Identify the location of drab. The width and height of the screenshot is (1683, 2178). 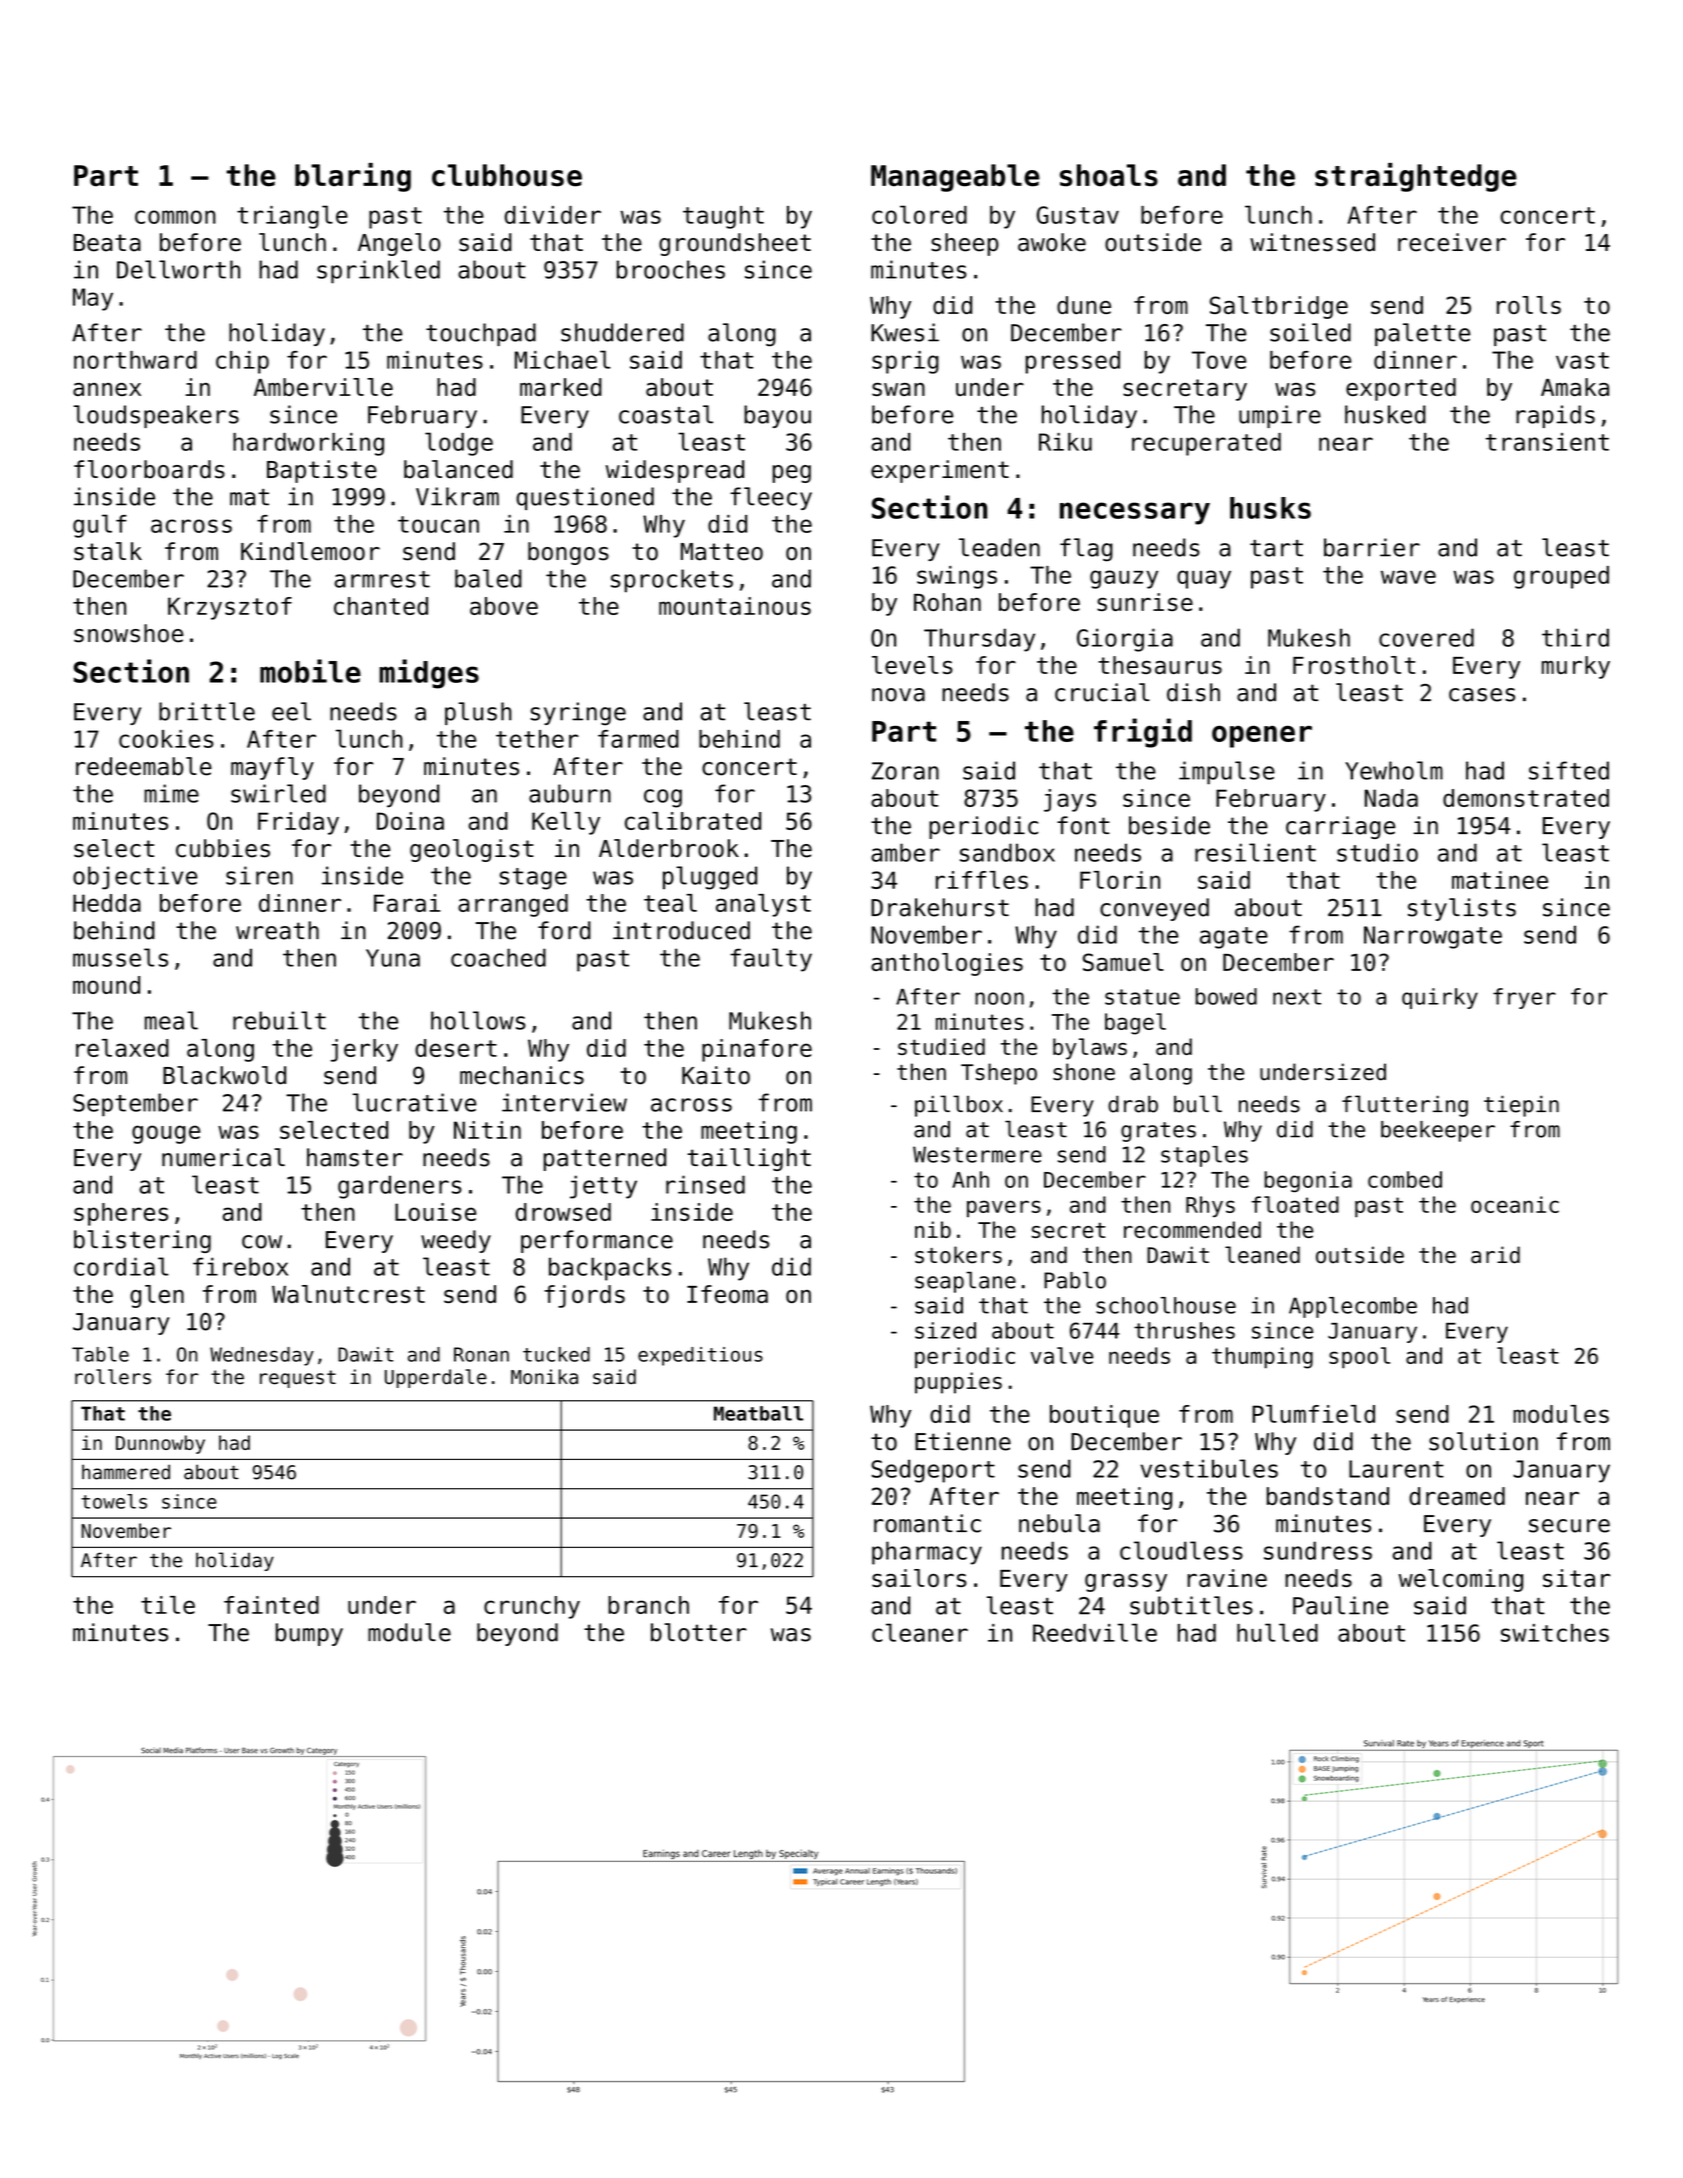
(1133, 1104).
